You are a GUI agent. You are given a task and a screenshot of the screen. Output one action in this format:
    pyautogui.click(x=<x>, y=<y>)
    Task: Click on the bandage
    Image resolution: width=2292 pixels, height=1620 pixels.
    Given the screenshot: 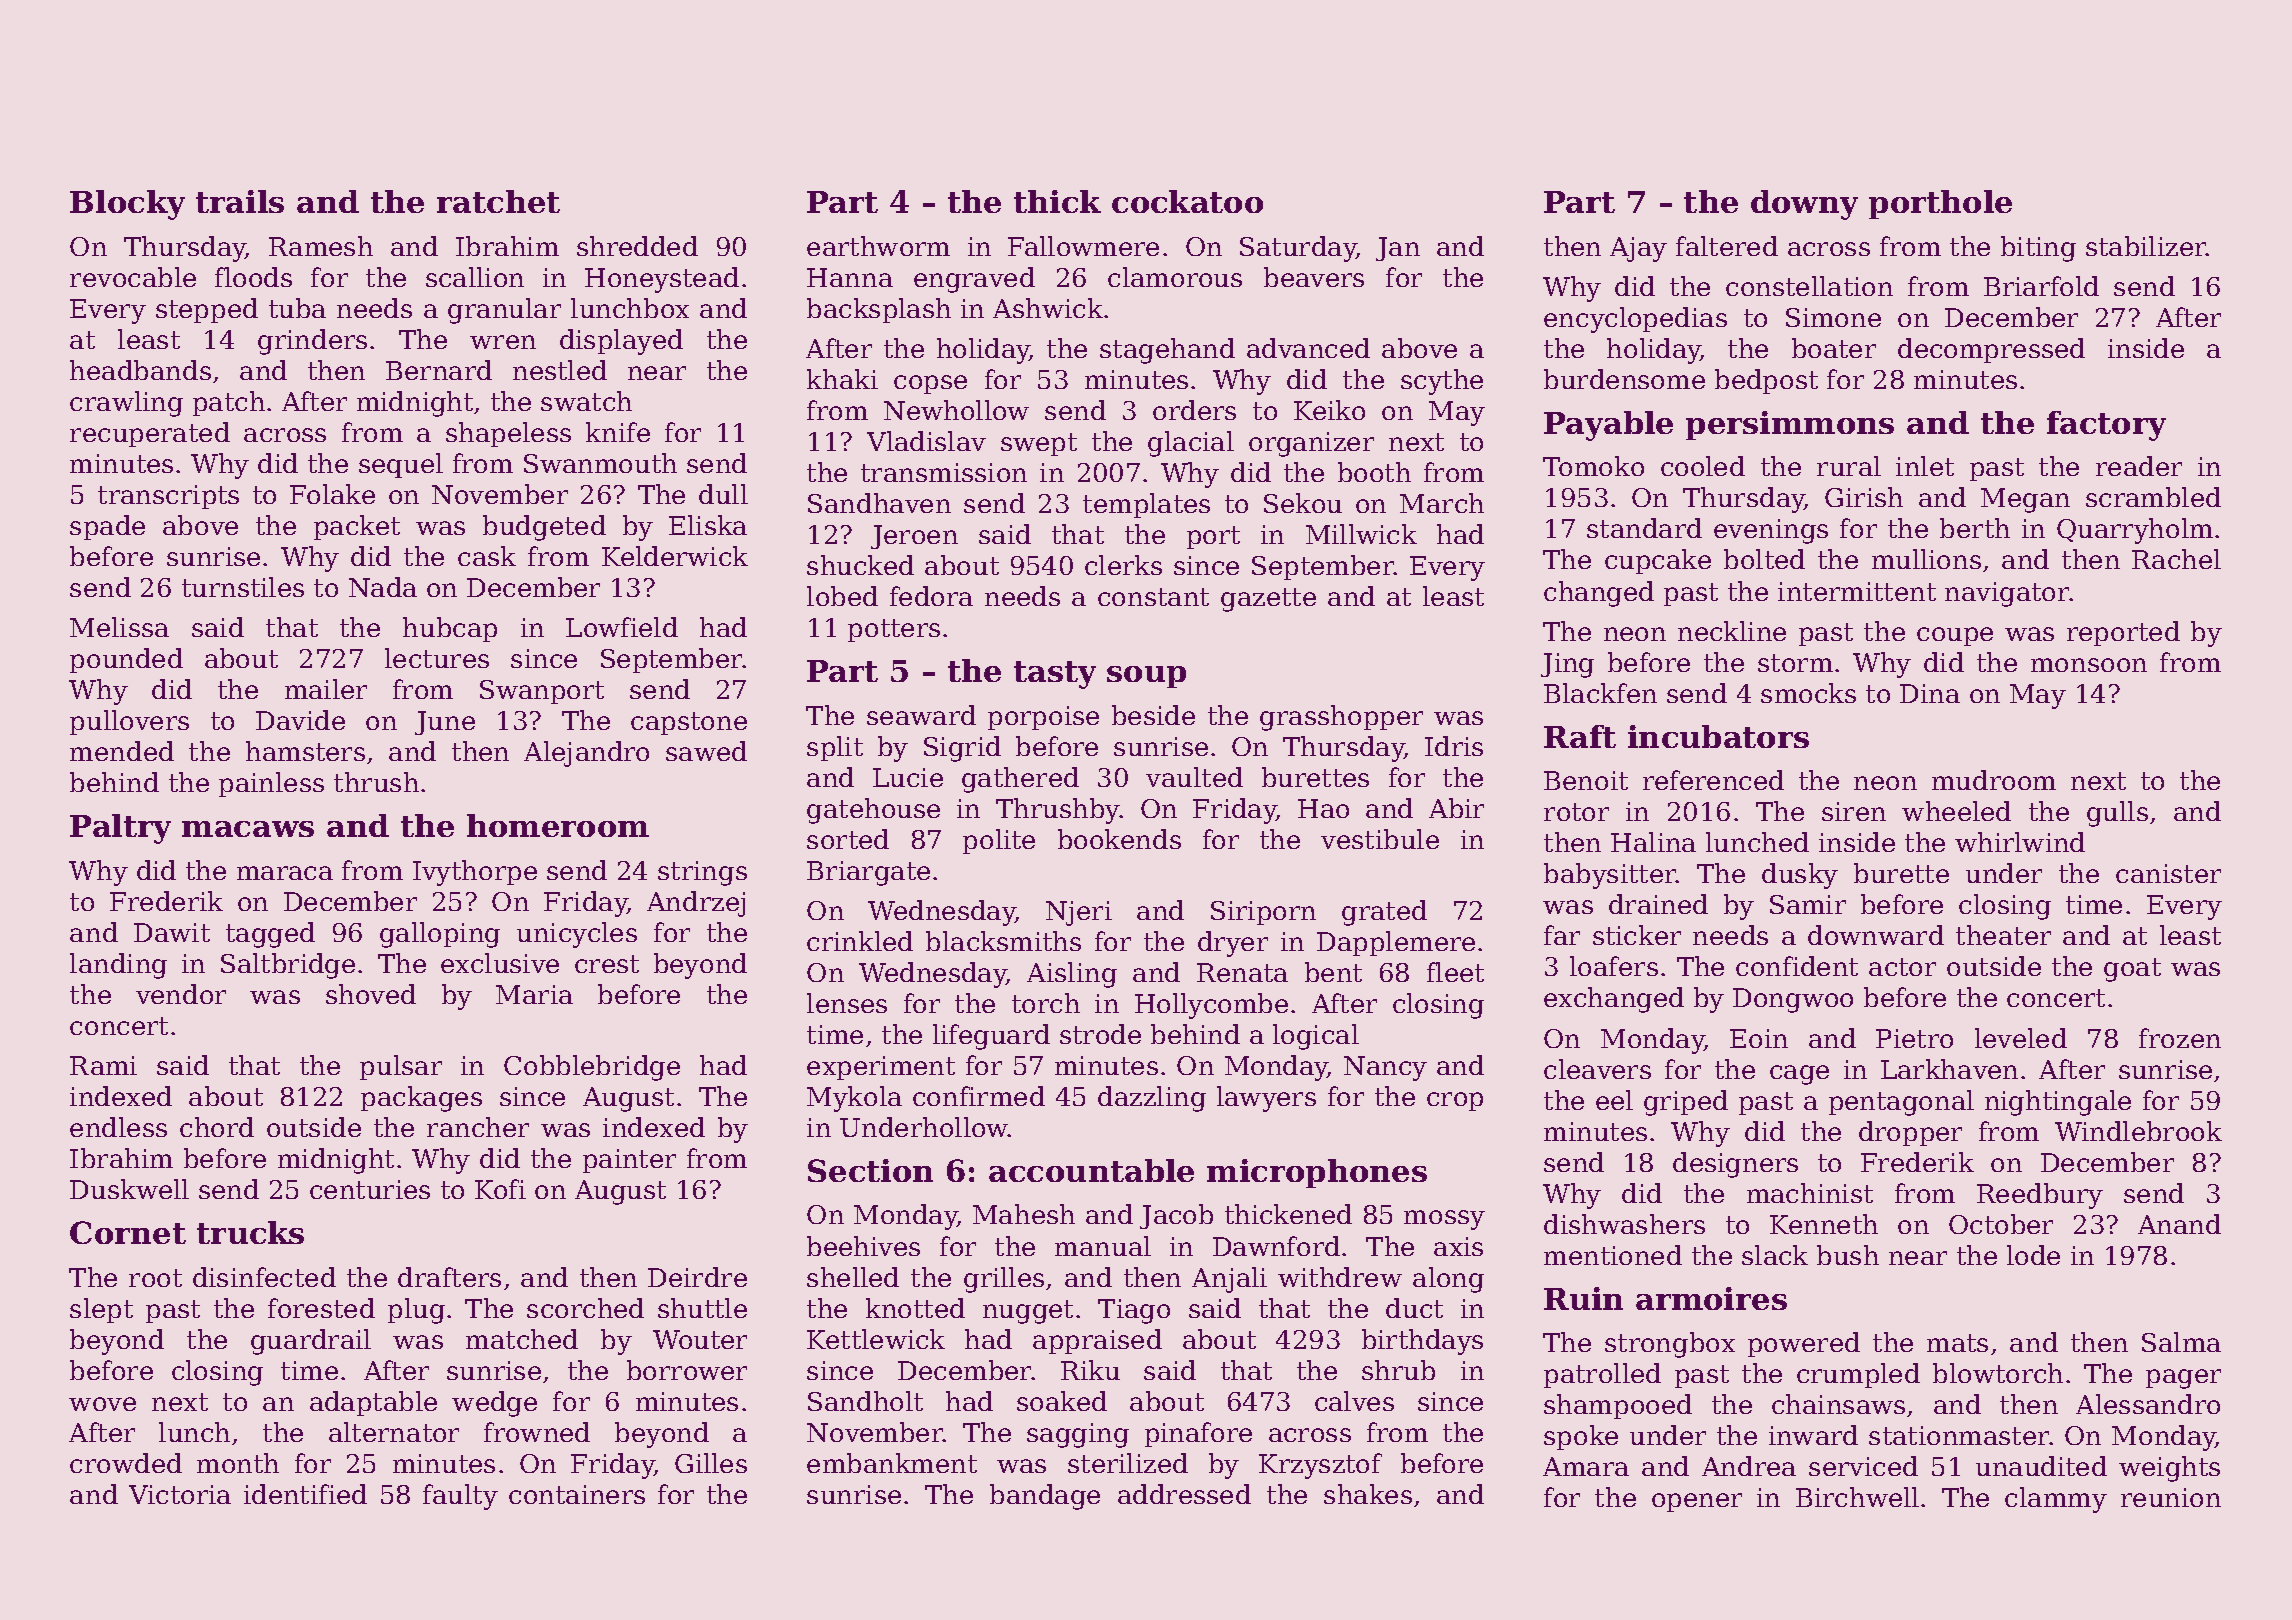 What is the action you would take?
    pyautogui.click(x=1045, y=1497)
